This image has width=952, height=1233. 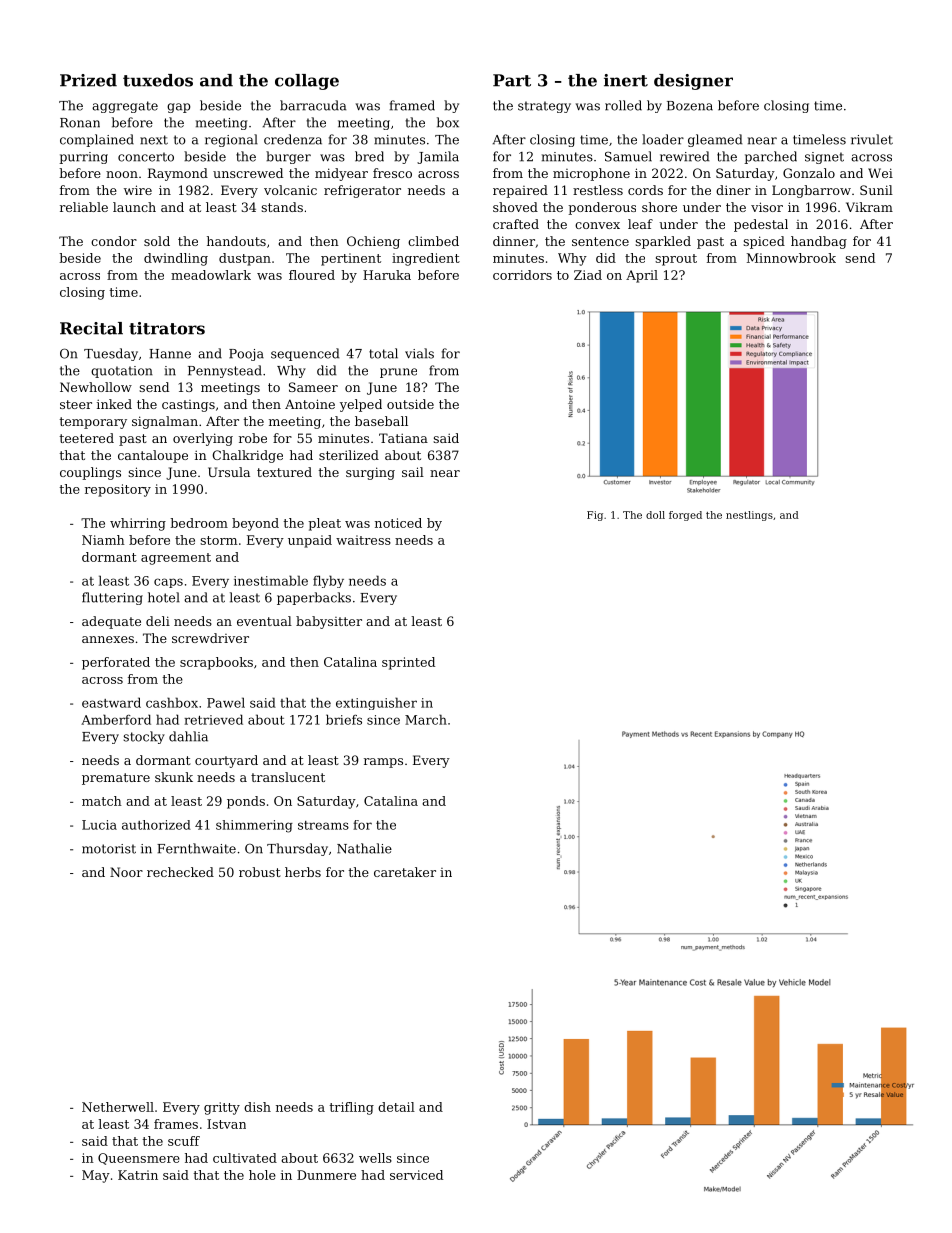 I want to click on detail, so click(x=396, y=1107).
